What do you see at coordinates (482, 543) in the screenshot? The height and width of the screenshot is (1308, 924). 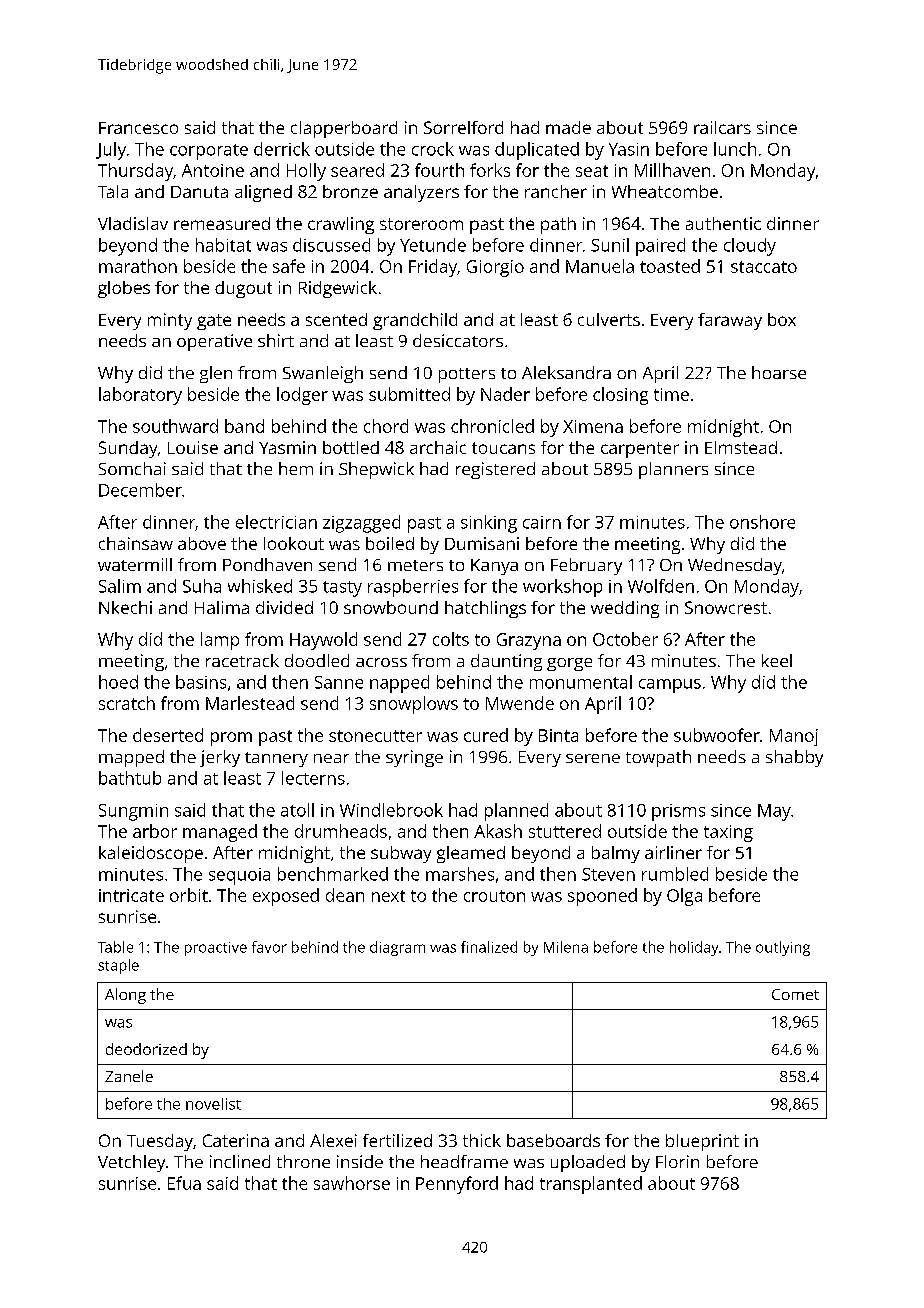 I see `Dumisani` at bounding box center [482, 543].
